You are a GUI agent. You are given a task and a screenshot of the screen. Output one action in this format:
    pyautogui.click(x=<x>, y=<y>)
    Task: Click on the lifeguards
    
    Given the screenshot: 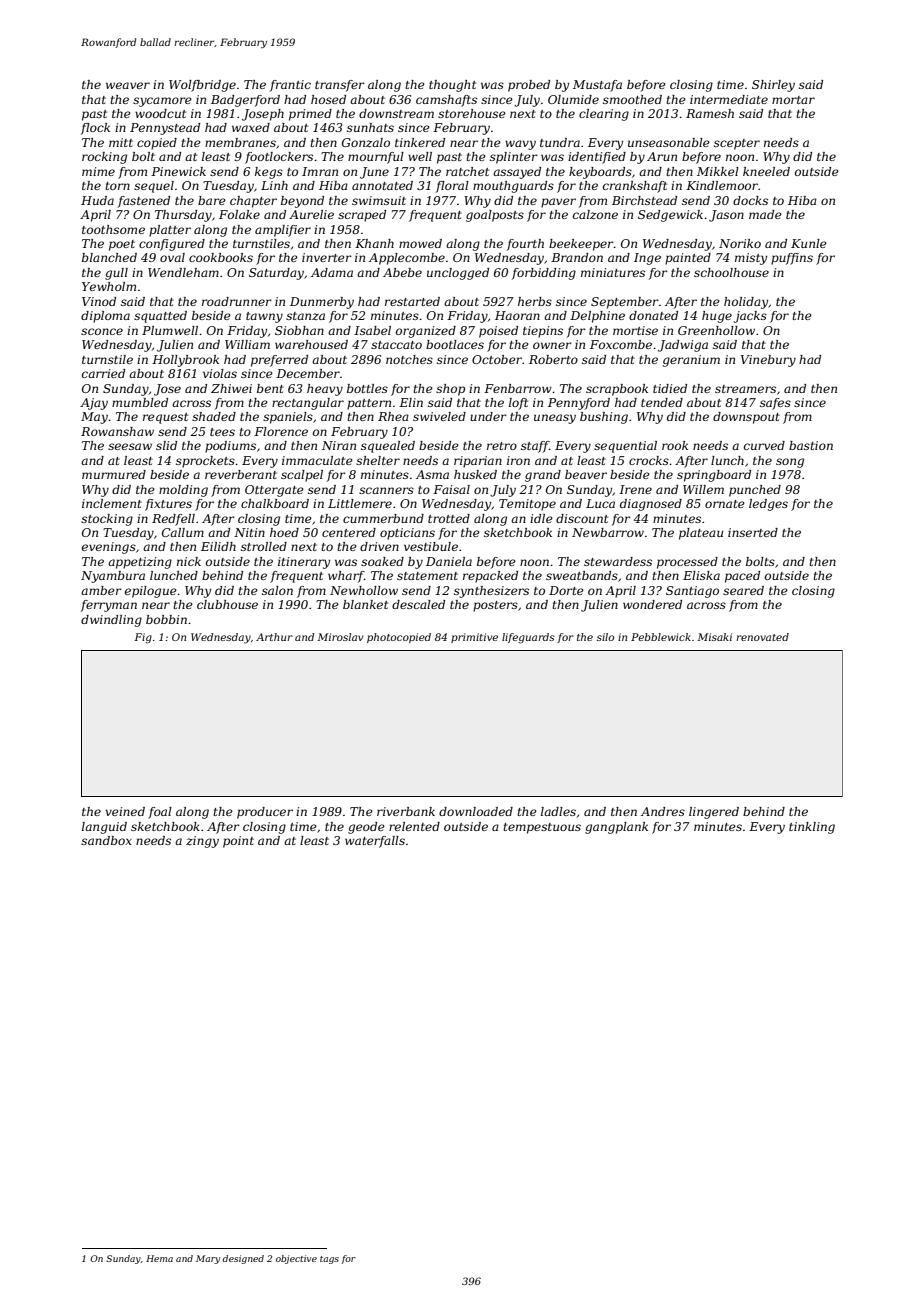 What is the action you would take?
    pyautogui.click(x=528, y=638)
